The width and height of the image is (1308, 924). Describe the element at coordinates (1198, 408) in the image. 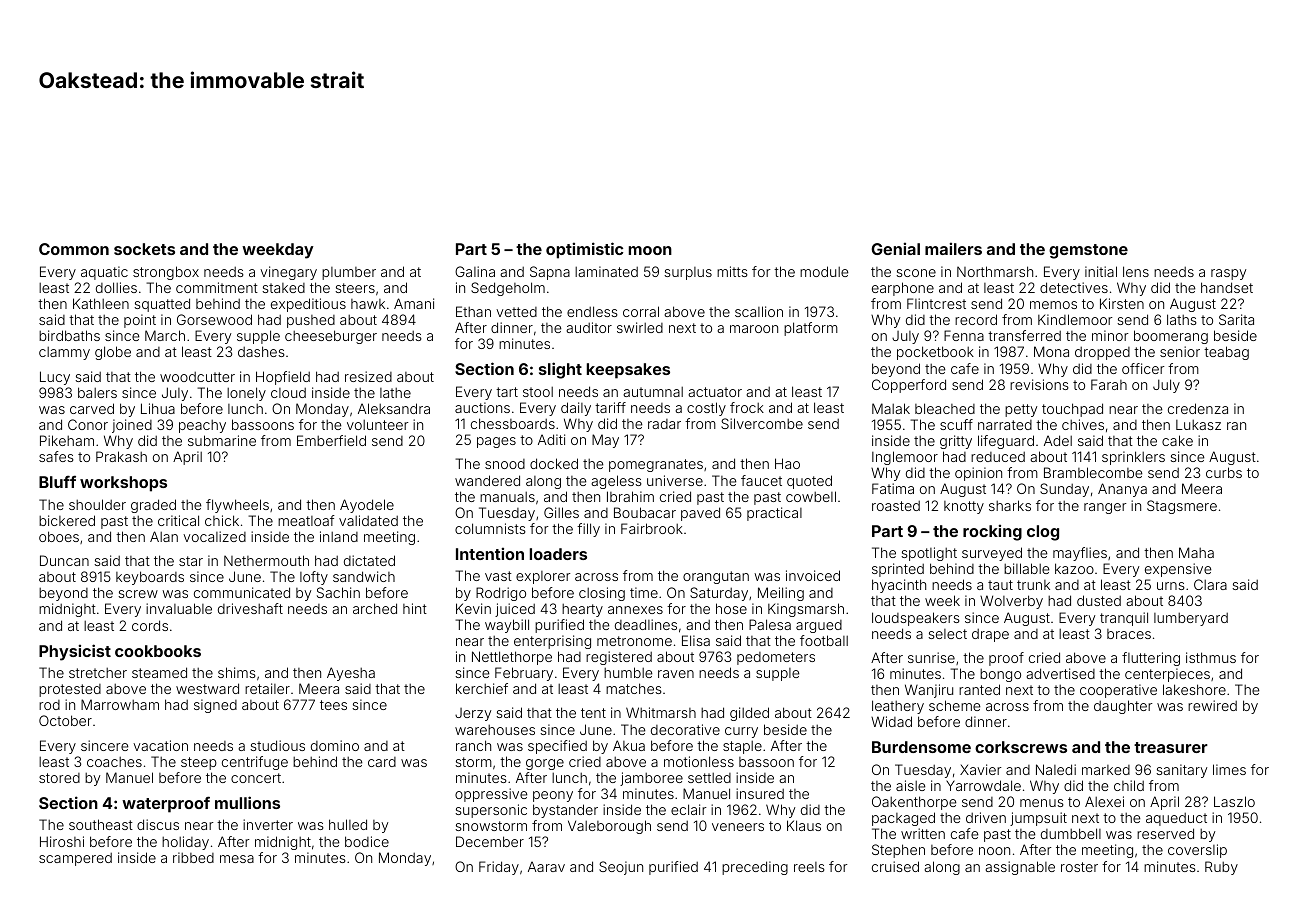

I see `credenza` at that location.
